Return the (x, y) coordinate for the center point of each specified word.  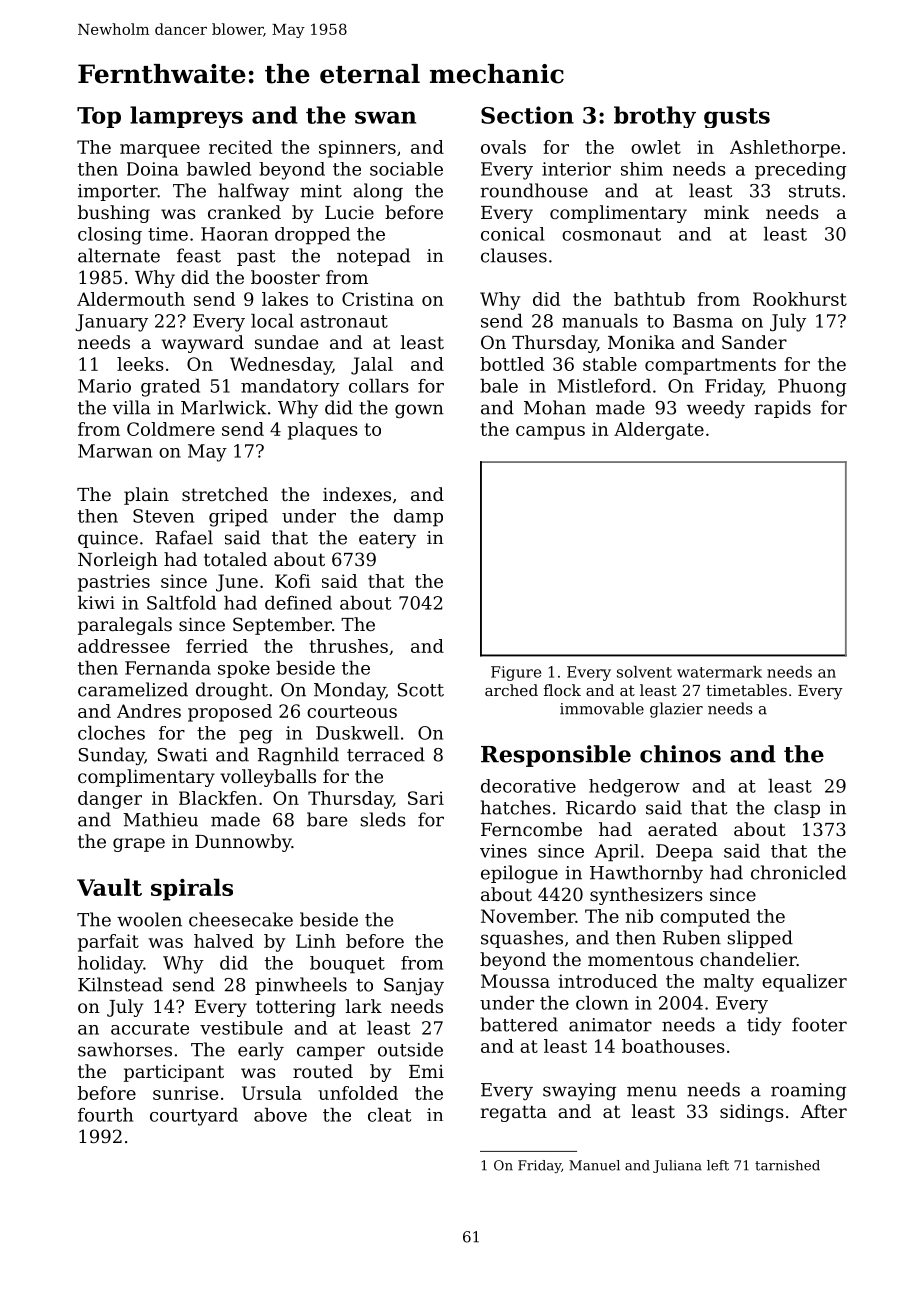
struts (814, 191)
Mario (104, 386)
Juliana (677, 1166)
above (280, 1115)
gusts (737, 118)
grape (139, 845)
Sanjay (414, 986)
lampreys (186, 117)
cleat (389, 1115)
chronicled (798, 872)
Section (527, 115)
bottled (512, 364)
